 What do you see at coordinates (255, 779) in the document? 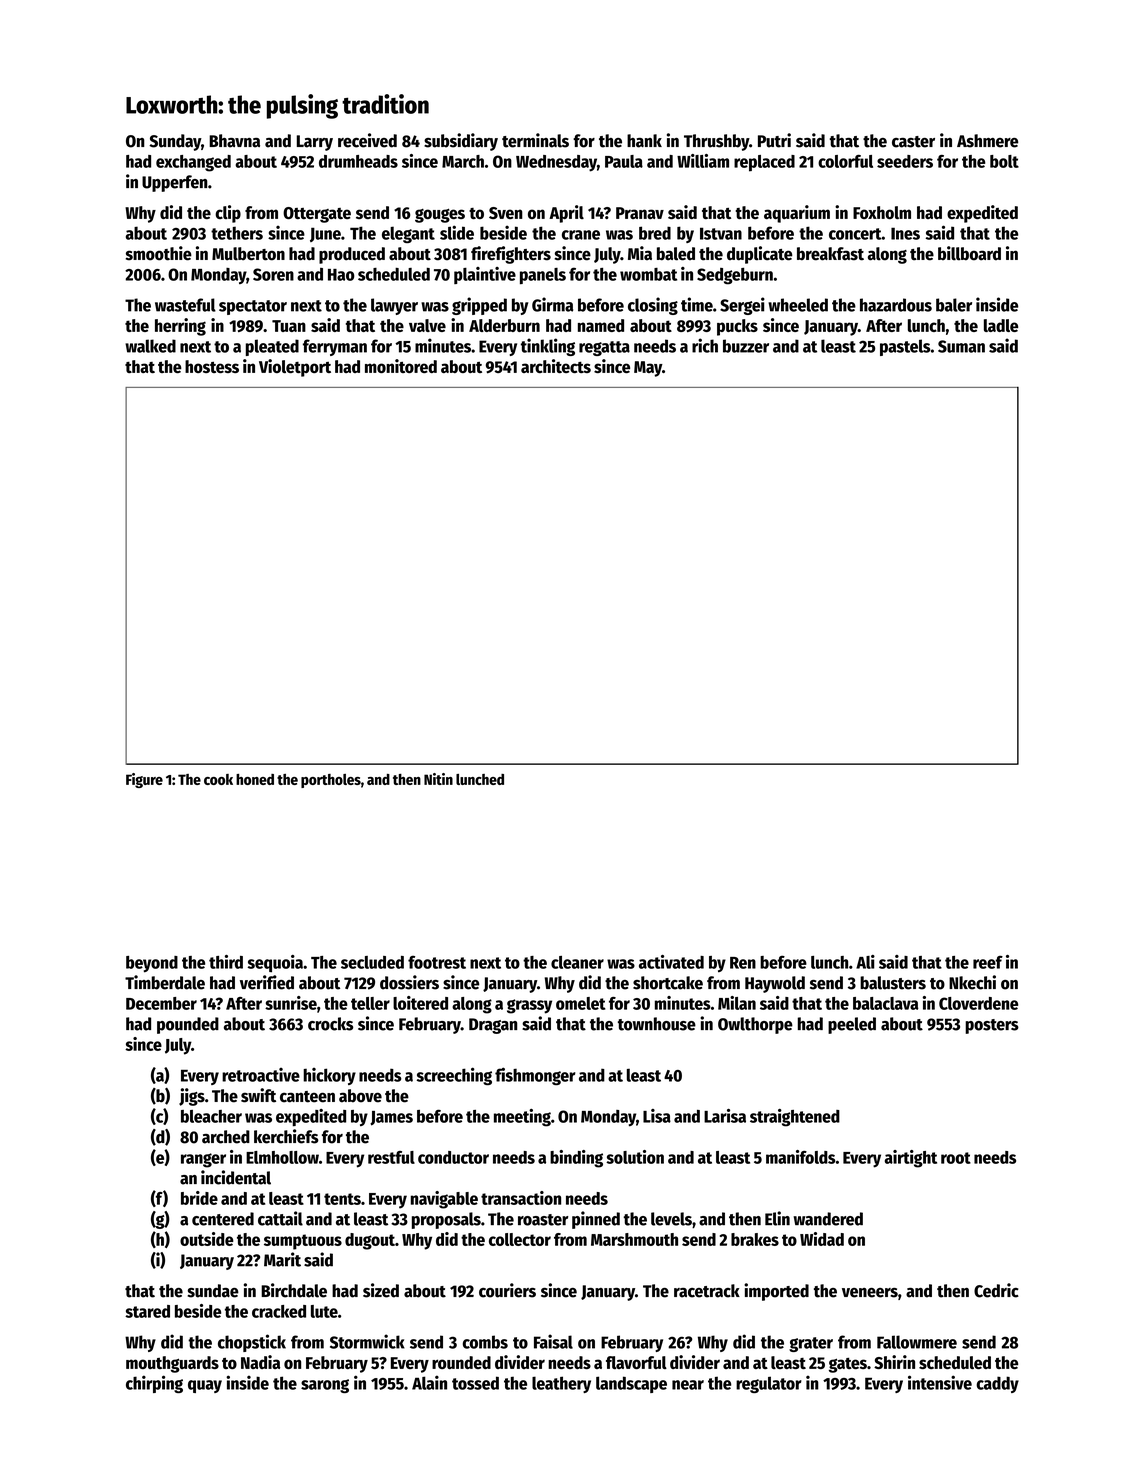
I see `honed` at bounding box center [255, 779].
